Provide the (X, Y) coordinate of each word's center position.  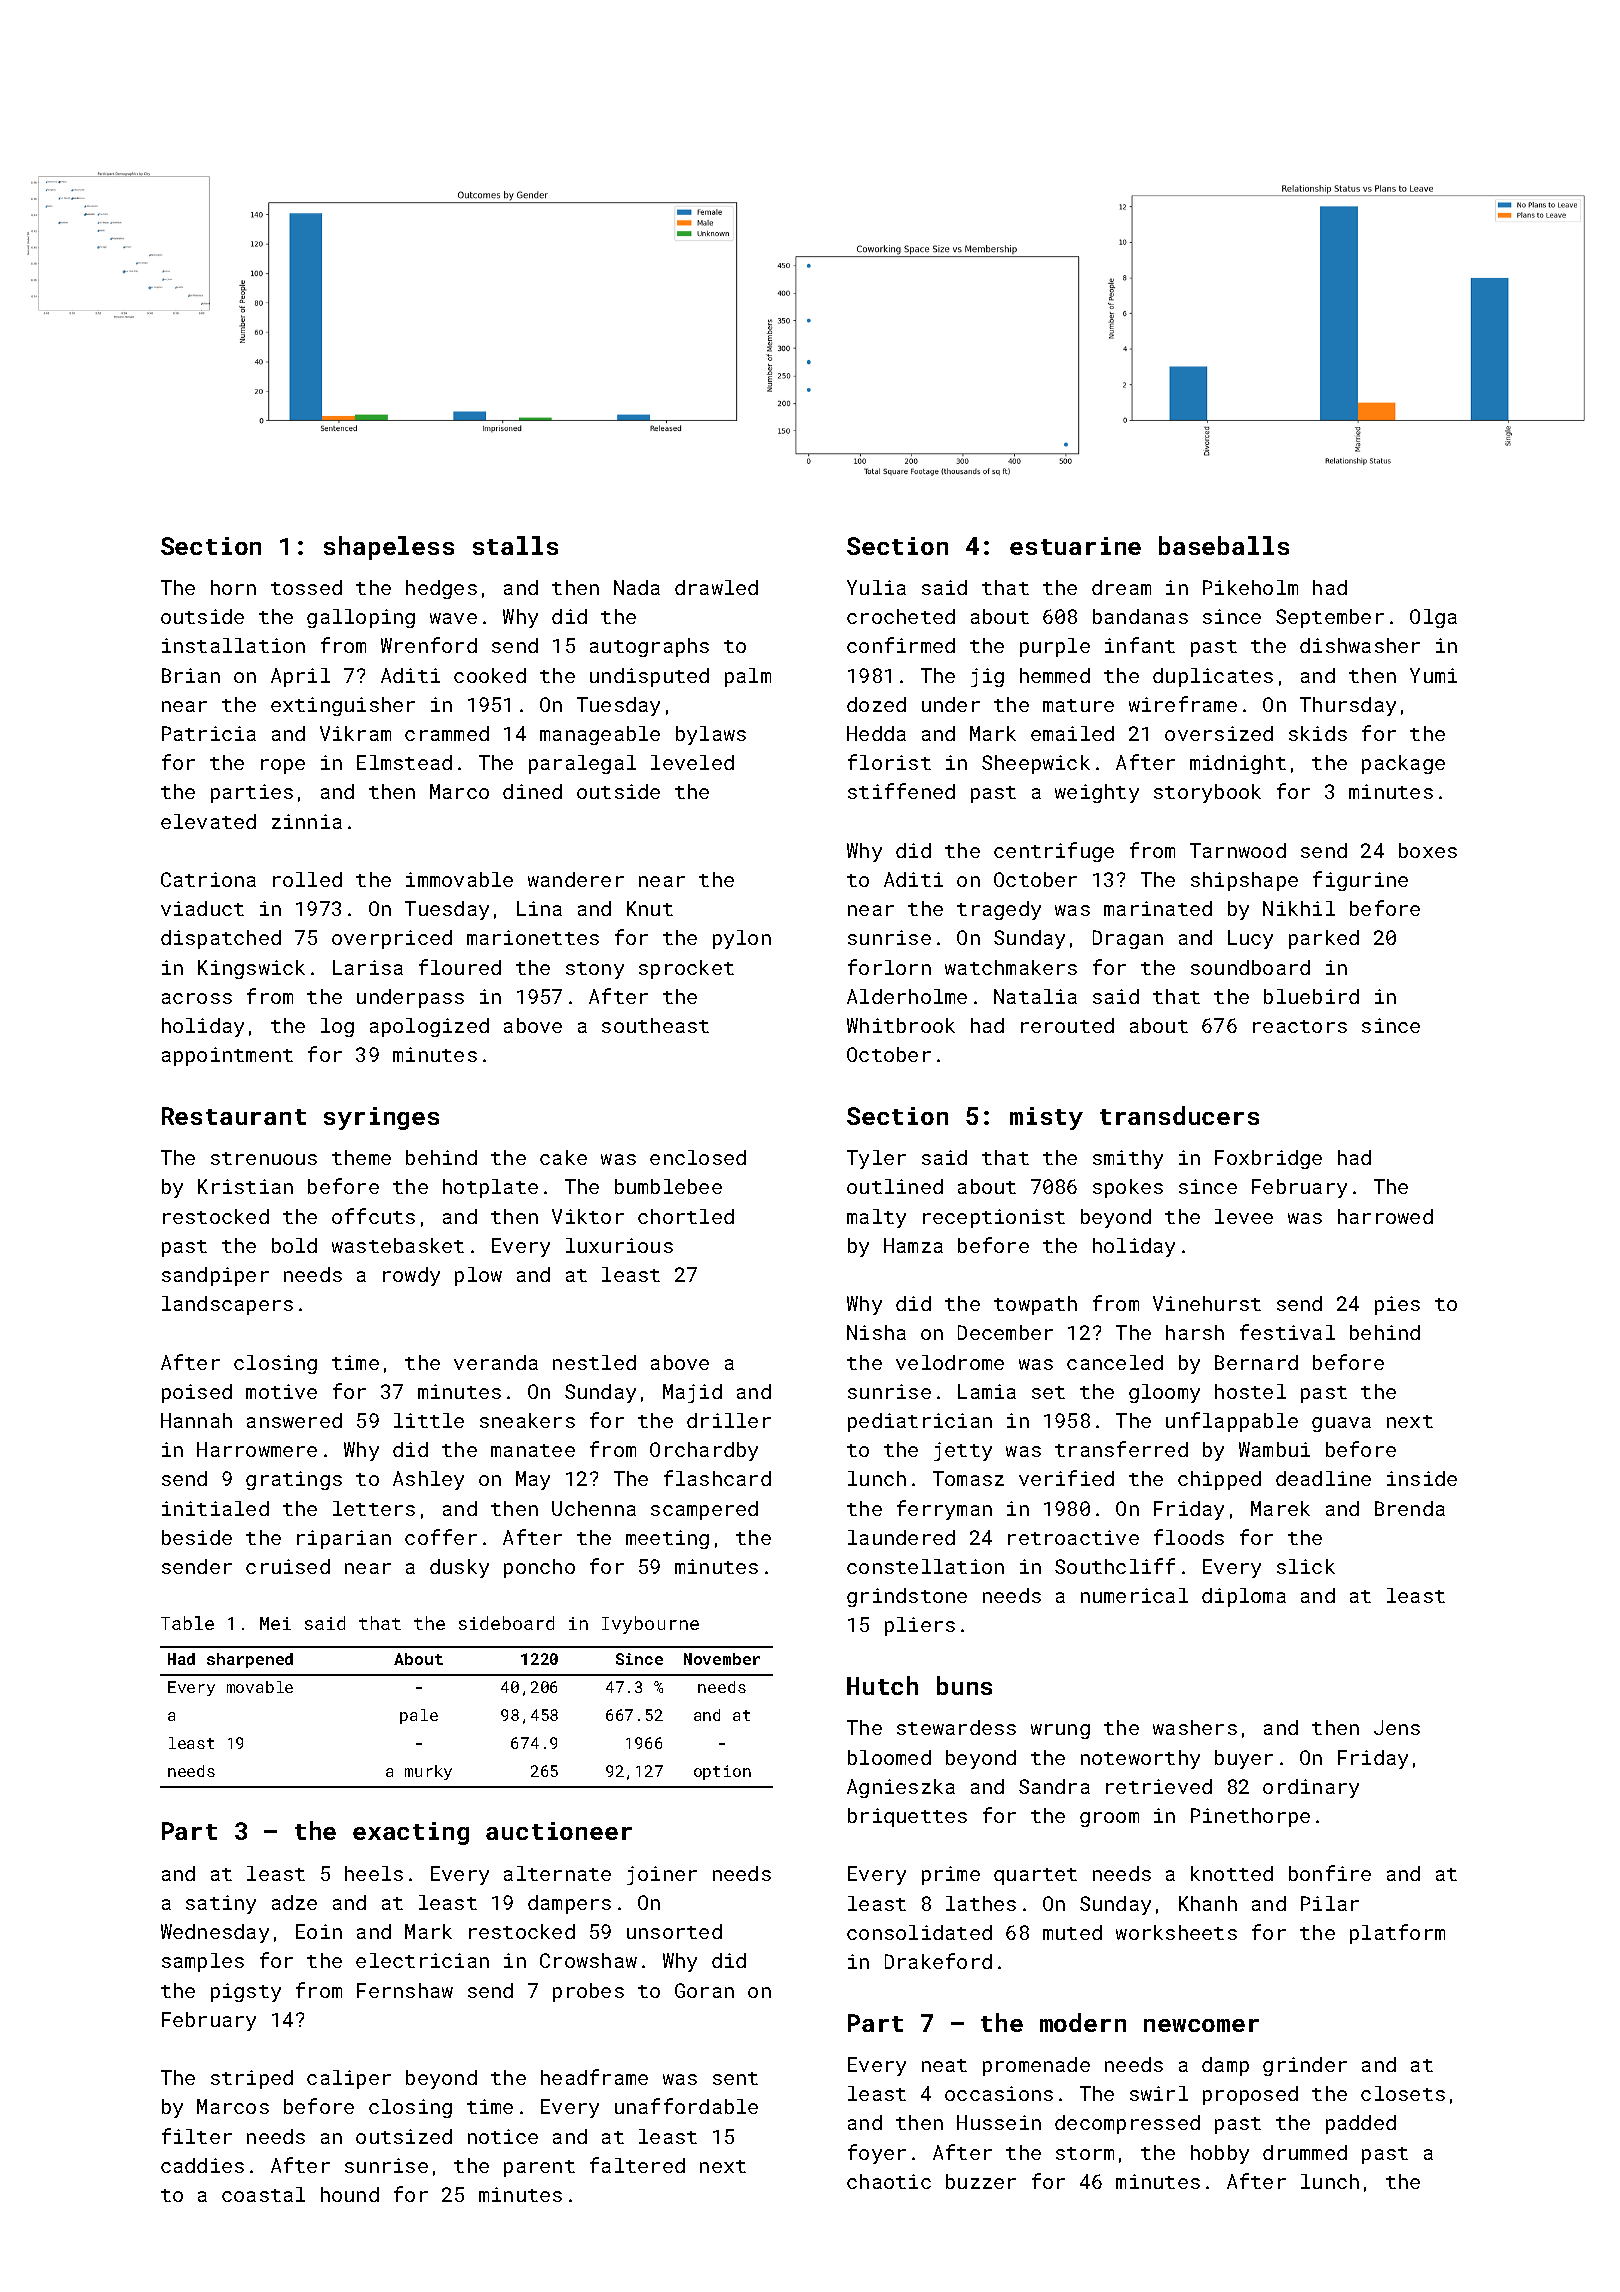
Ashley (428, 1480)
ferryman (944, 1510)
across (197, 998)
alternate (557, 1873)
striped (252, 2079)
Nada (637, 587)
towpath (1035, 1305)
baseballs (1224, 545)
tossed (306, 587)
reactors (1300, 1026)
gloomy (1164, 1393)
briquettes (907, 1817)
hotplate (490, 1188)
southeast (655, 1025)
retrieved (1159, 1786)
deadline (1323, 1478)
